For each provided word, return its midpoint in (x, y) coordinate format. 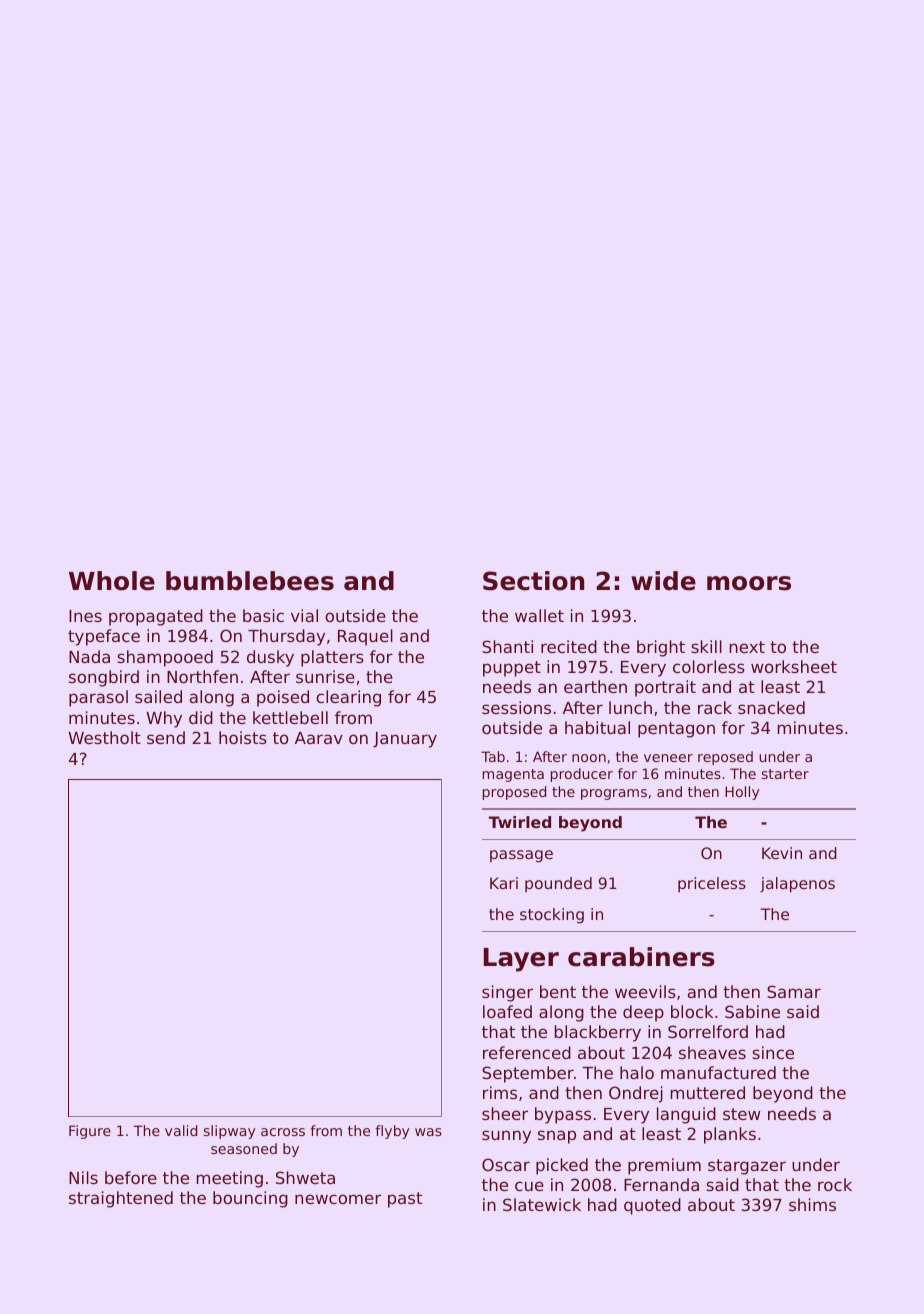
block (692, 1011)
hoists (243, 737)
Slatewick (542, 1204)
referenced (527, 1052)
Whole (112, 581)
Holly (742, 793)
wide (663, 581)
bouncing (250, 1199)
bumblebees (250, 581)
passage (521, 856)
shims (812, 1204)
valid (181, 1130)
